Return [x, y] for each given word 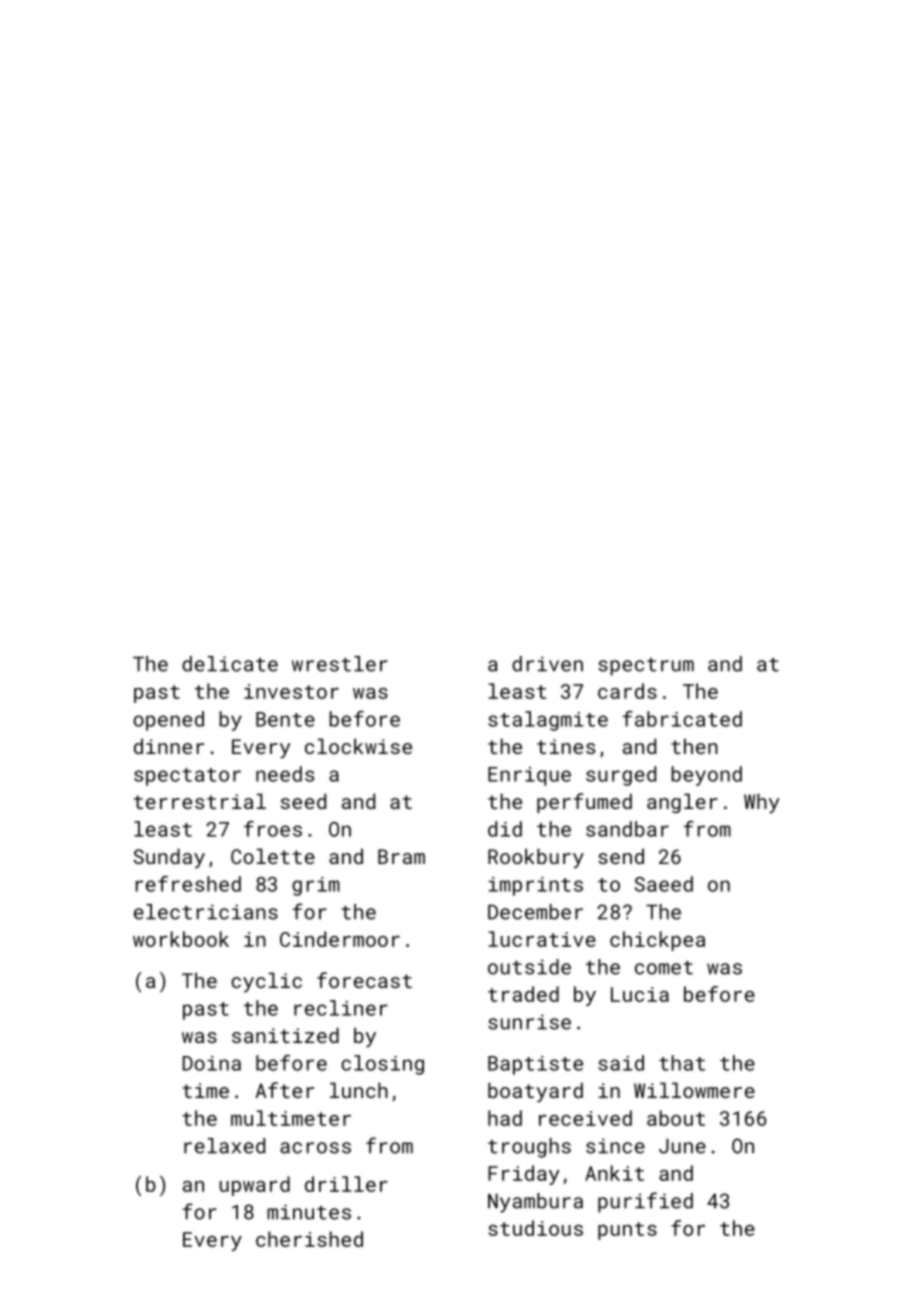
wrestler [340, 664]
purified [645, 1202]
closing [382, 1065]
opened [168, 721]
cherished [309, 1239]
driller [346, 1184]
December [535, 912]
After [284, 1090]
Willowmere [694, 1090]
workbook [181, 939]
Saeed [664, 884]
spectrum [646, 667]
